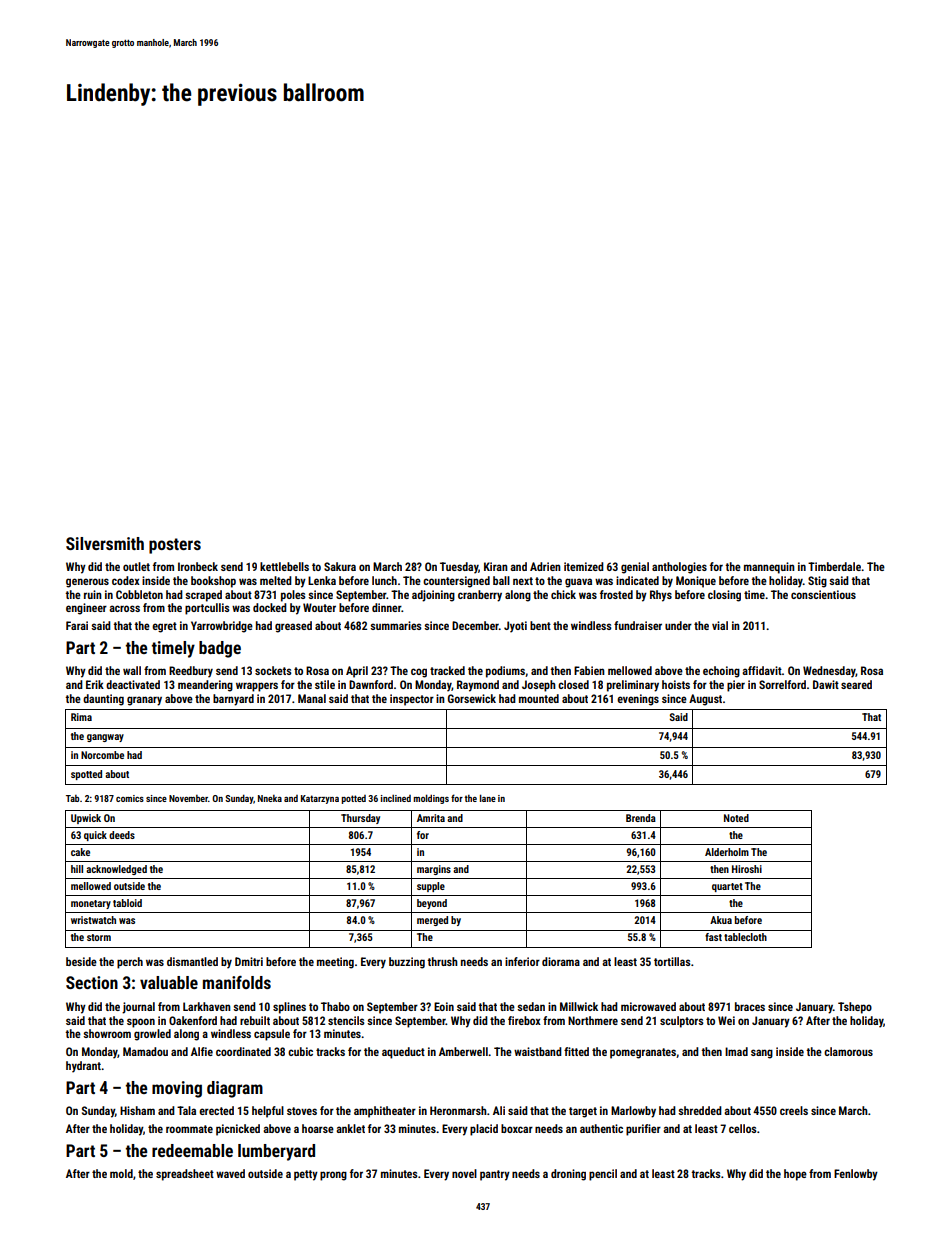  I want to click on Noted, so click(736, 818).
